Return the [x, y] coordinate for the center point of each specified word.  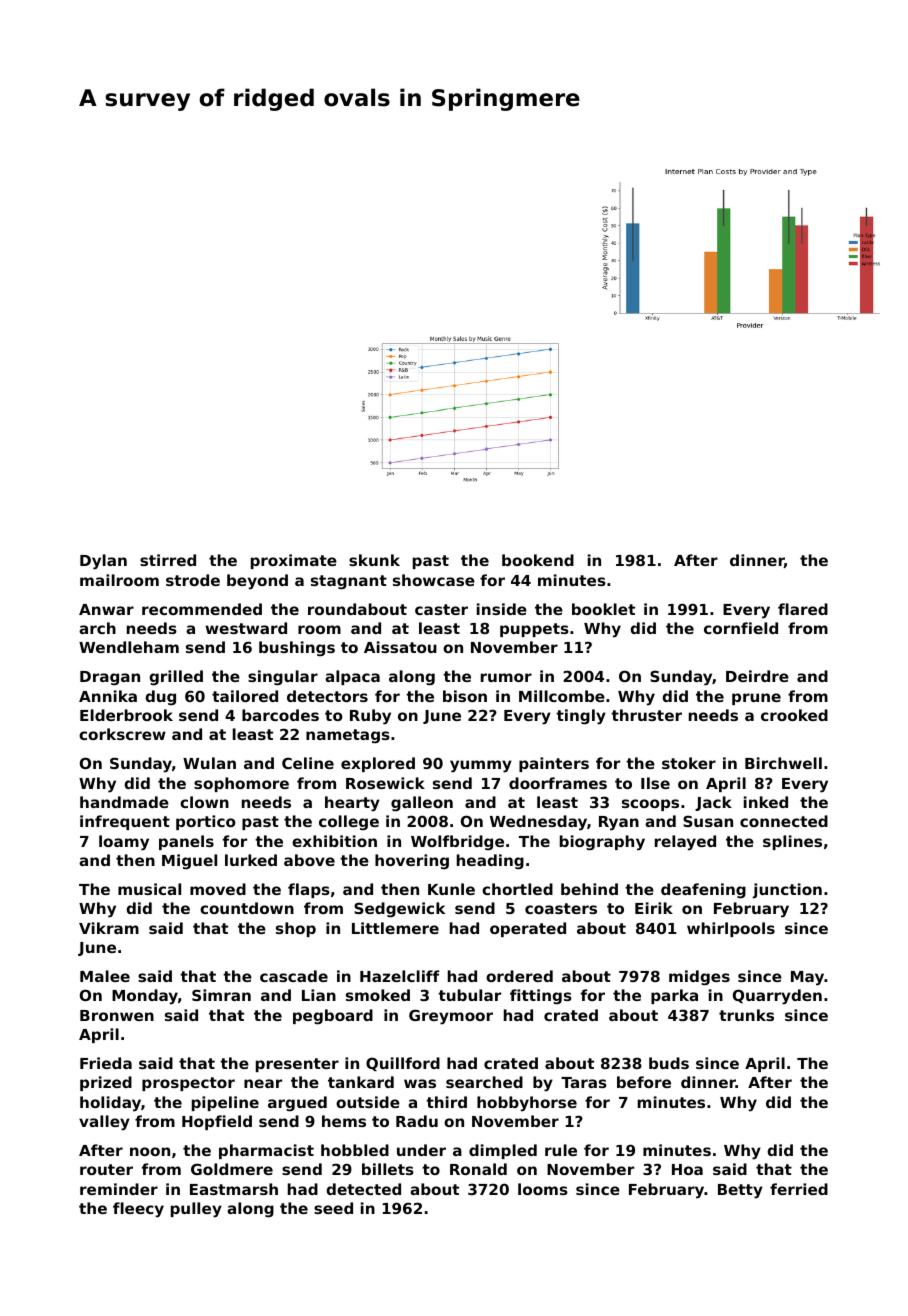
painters [554, 764]
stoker [689, 763]
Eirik [654, 908]
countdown [247, 908]
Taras [584, 1082]
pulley [196, 1210]
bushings [297, 649]
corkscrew [122, 734]
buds [669, 1063]
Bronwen [117, 1015]
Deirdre [757, 676]
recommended [202, 609]
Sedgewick [399, 910]
